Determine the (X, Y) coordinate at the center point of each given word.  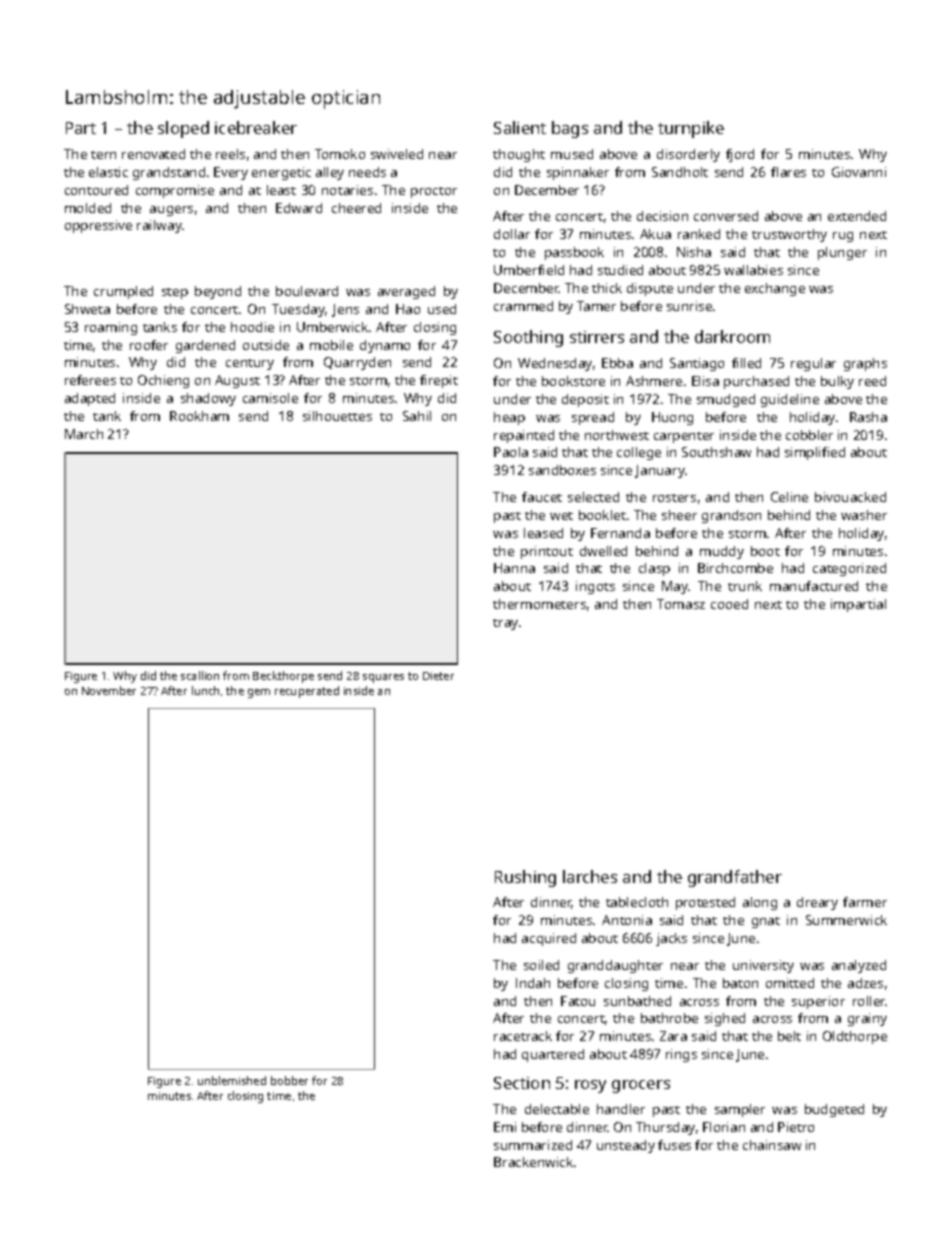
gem (259, 693)
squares (383, 678)
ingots (595, 587)
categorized (849, 569)
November (109, 690)
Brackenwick (533, 1162)
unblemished (232, 1080)
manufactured (814, 586)
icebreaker (256, 127)
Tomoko (340, 154)
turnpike (691, 129)
